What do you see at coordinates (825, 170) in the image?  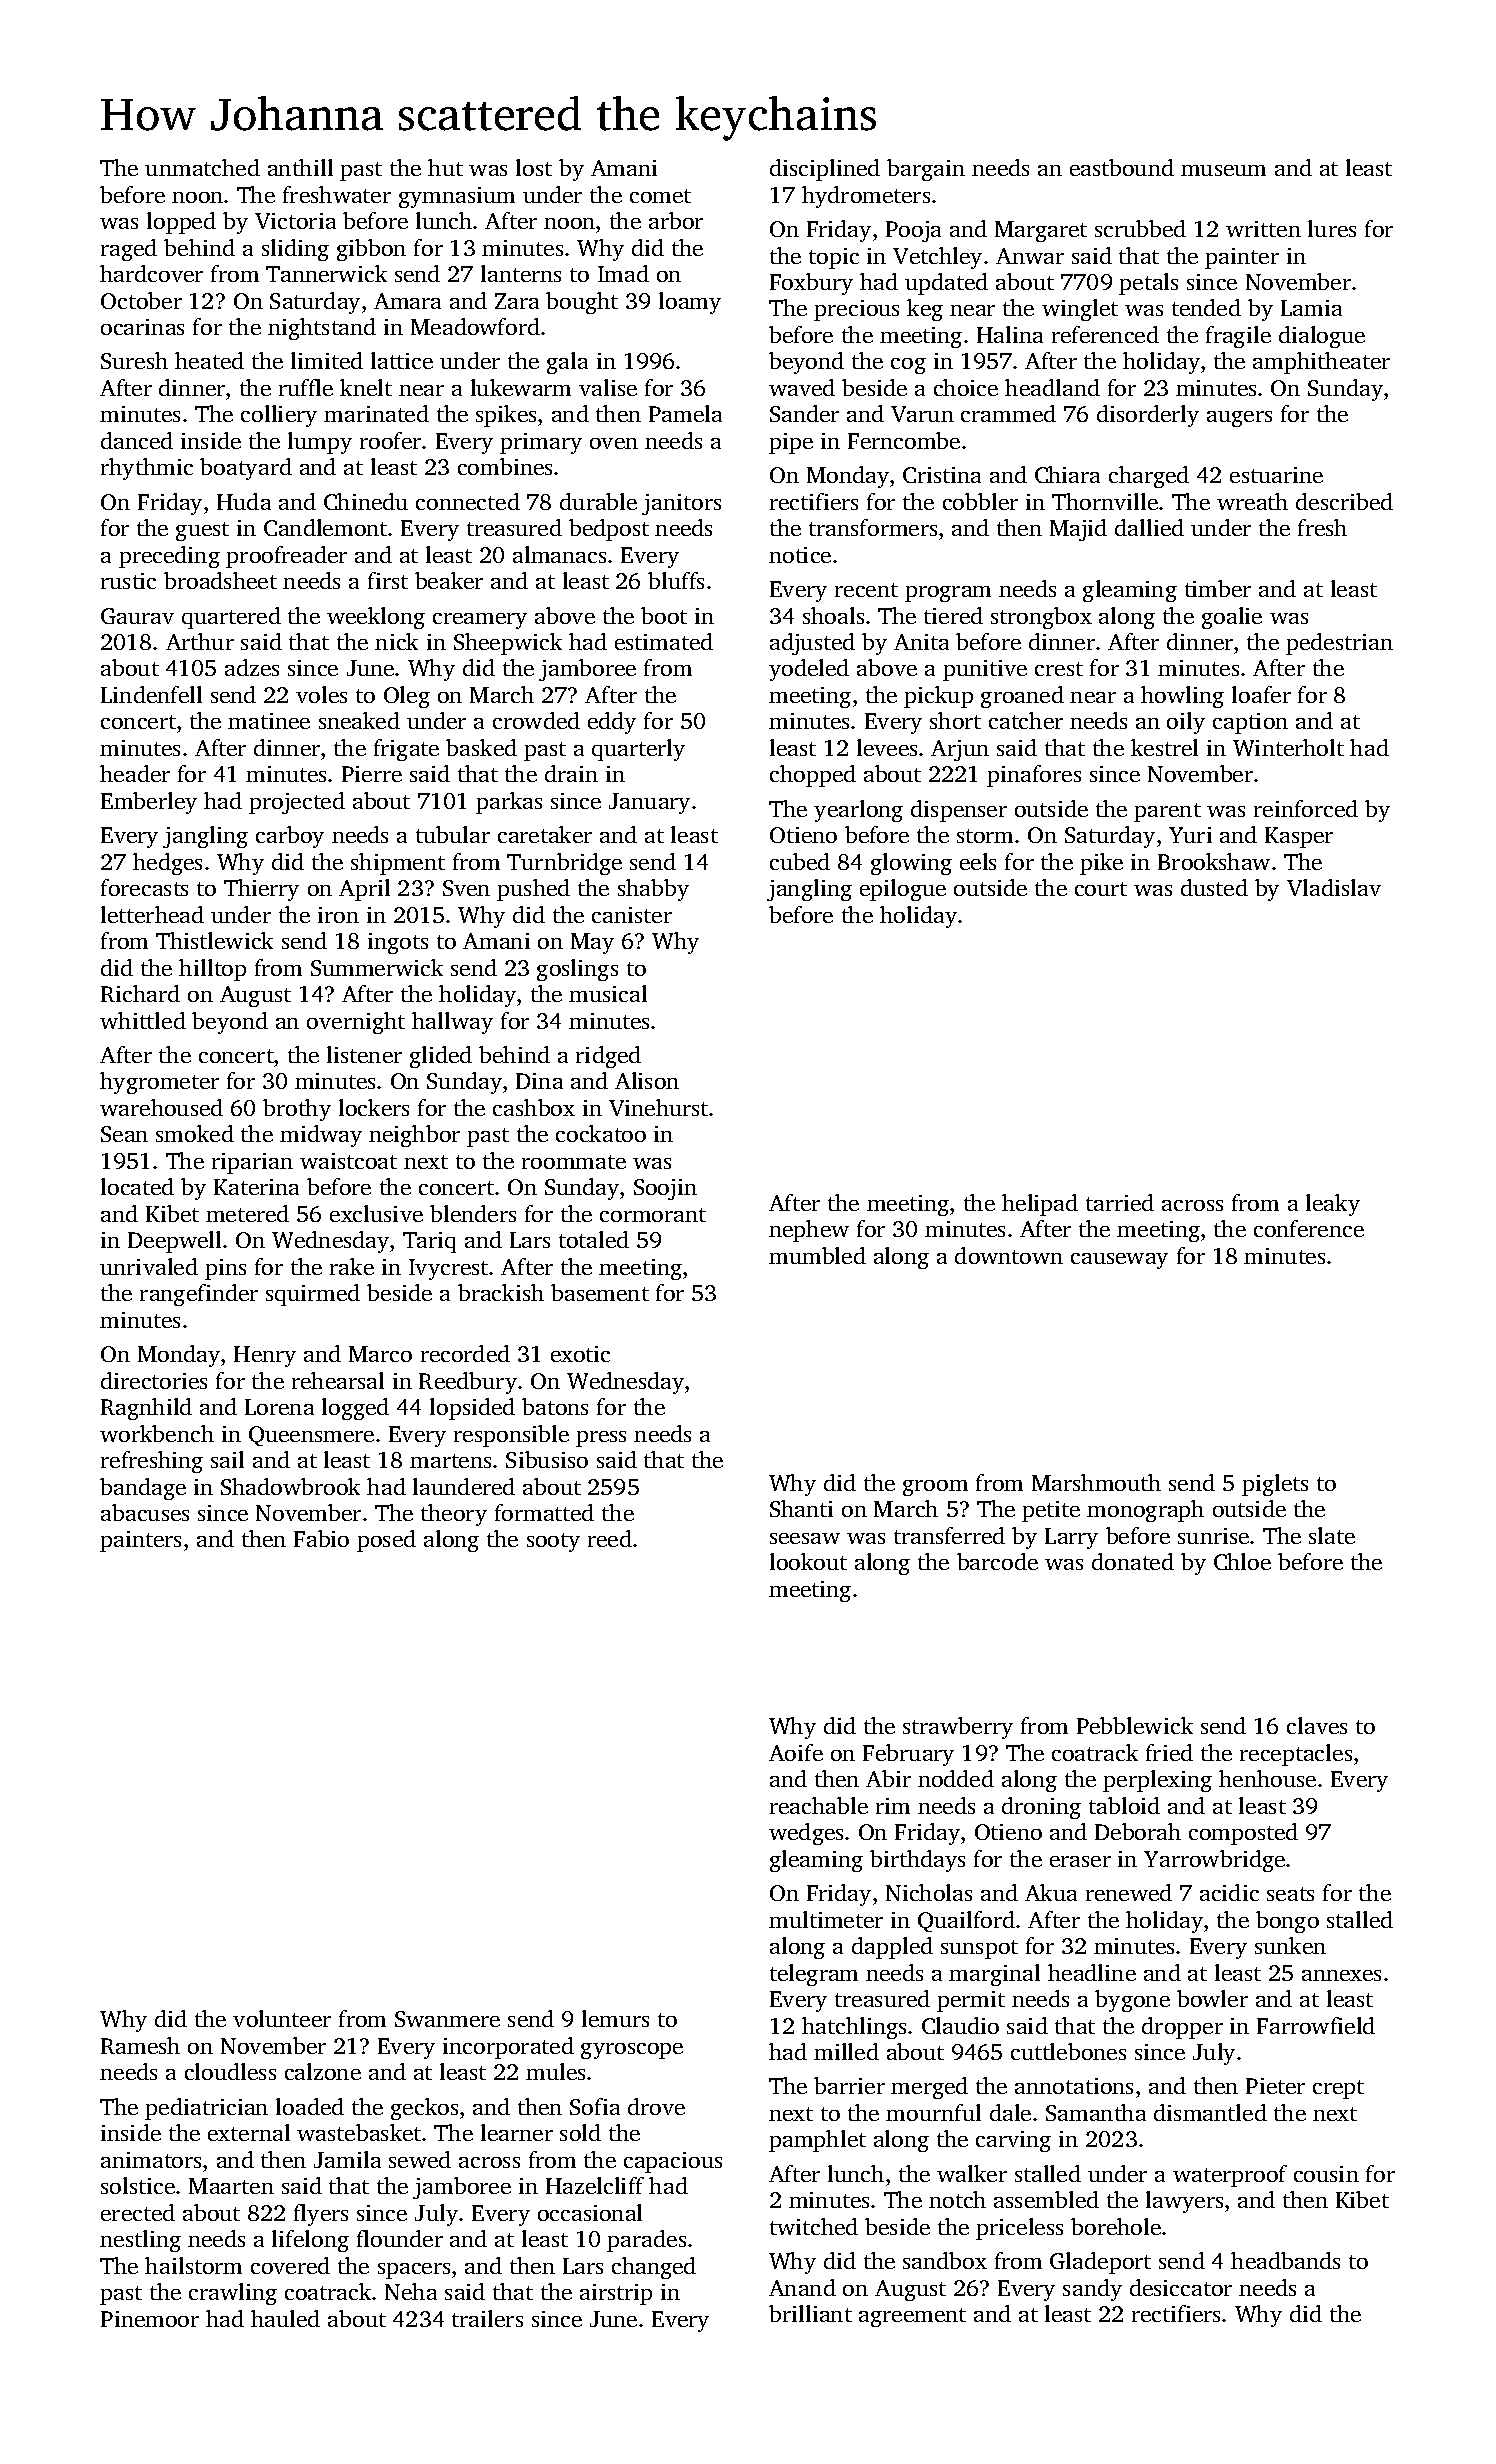 I see `disciplined` at bounding box center [825, 170].
